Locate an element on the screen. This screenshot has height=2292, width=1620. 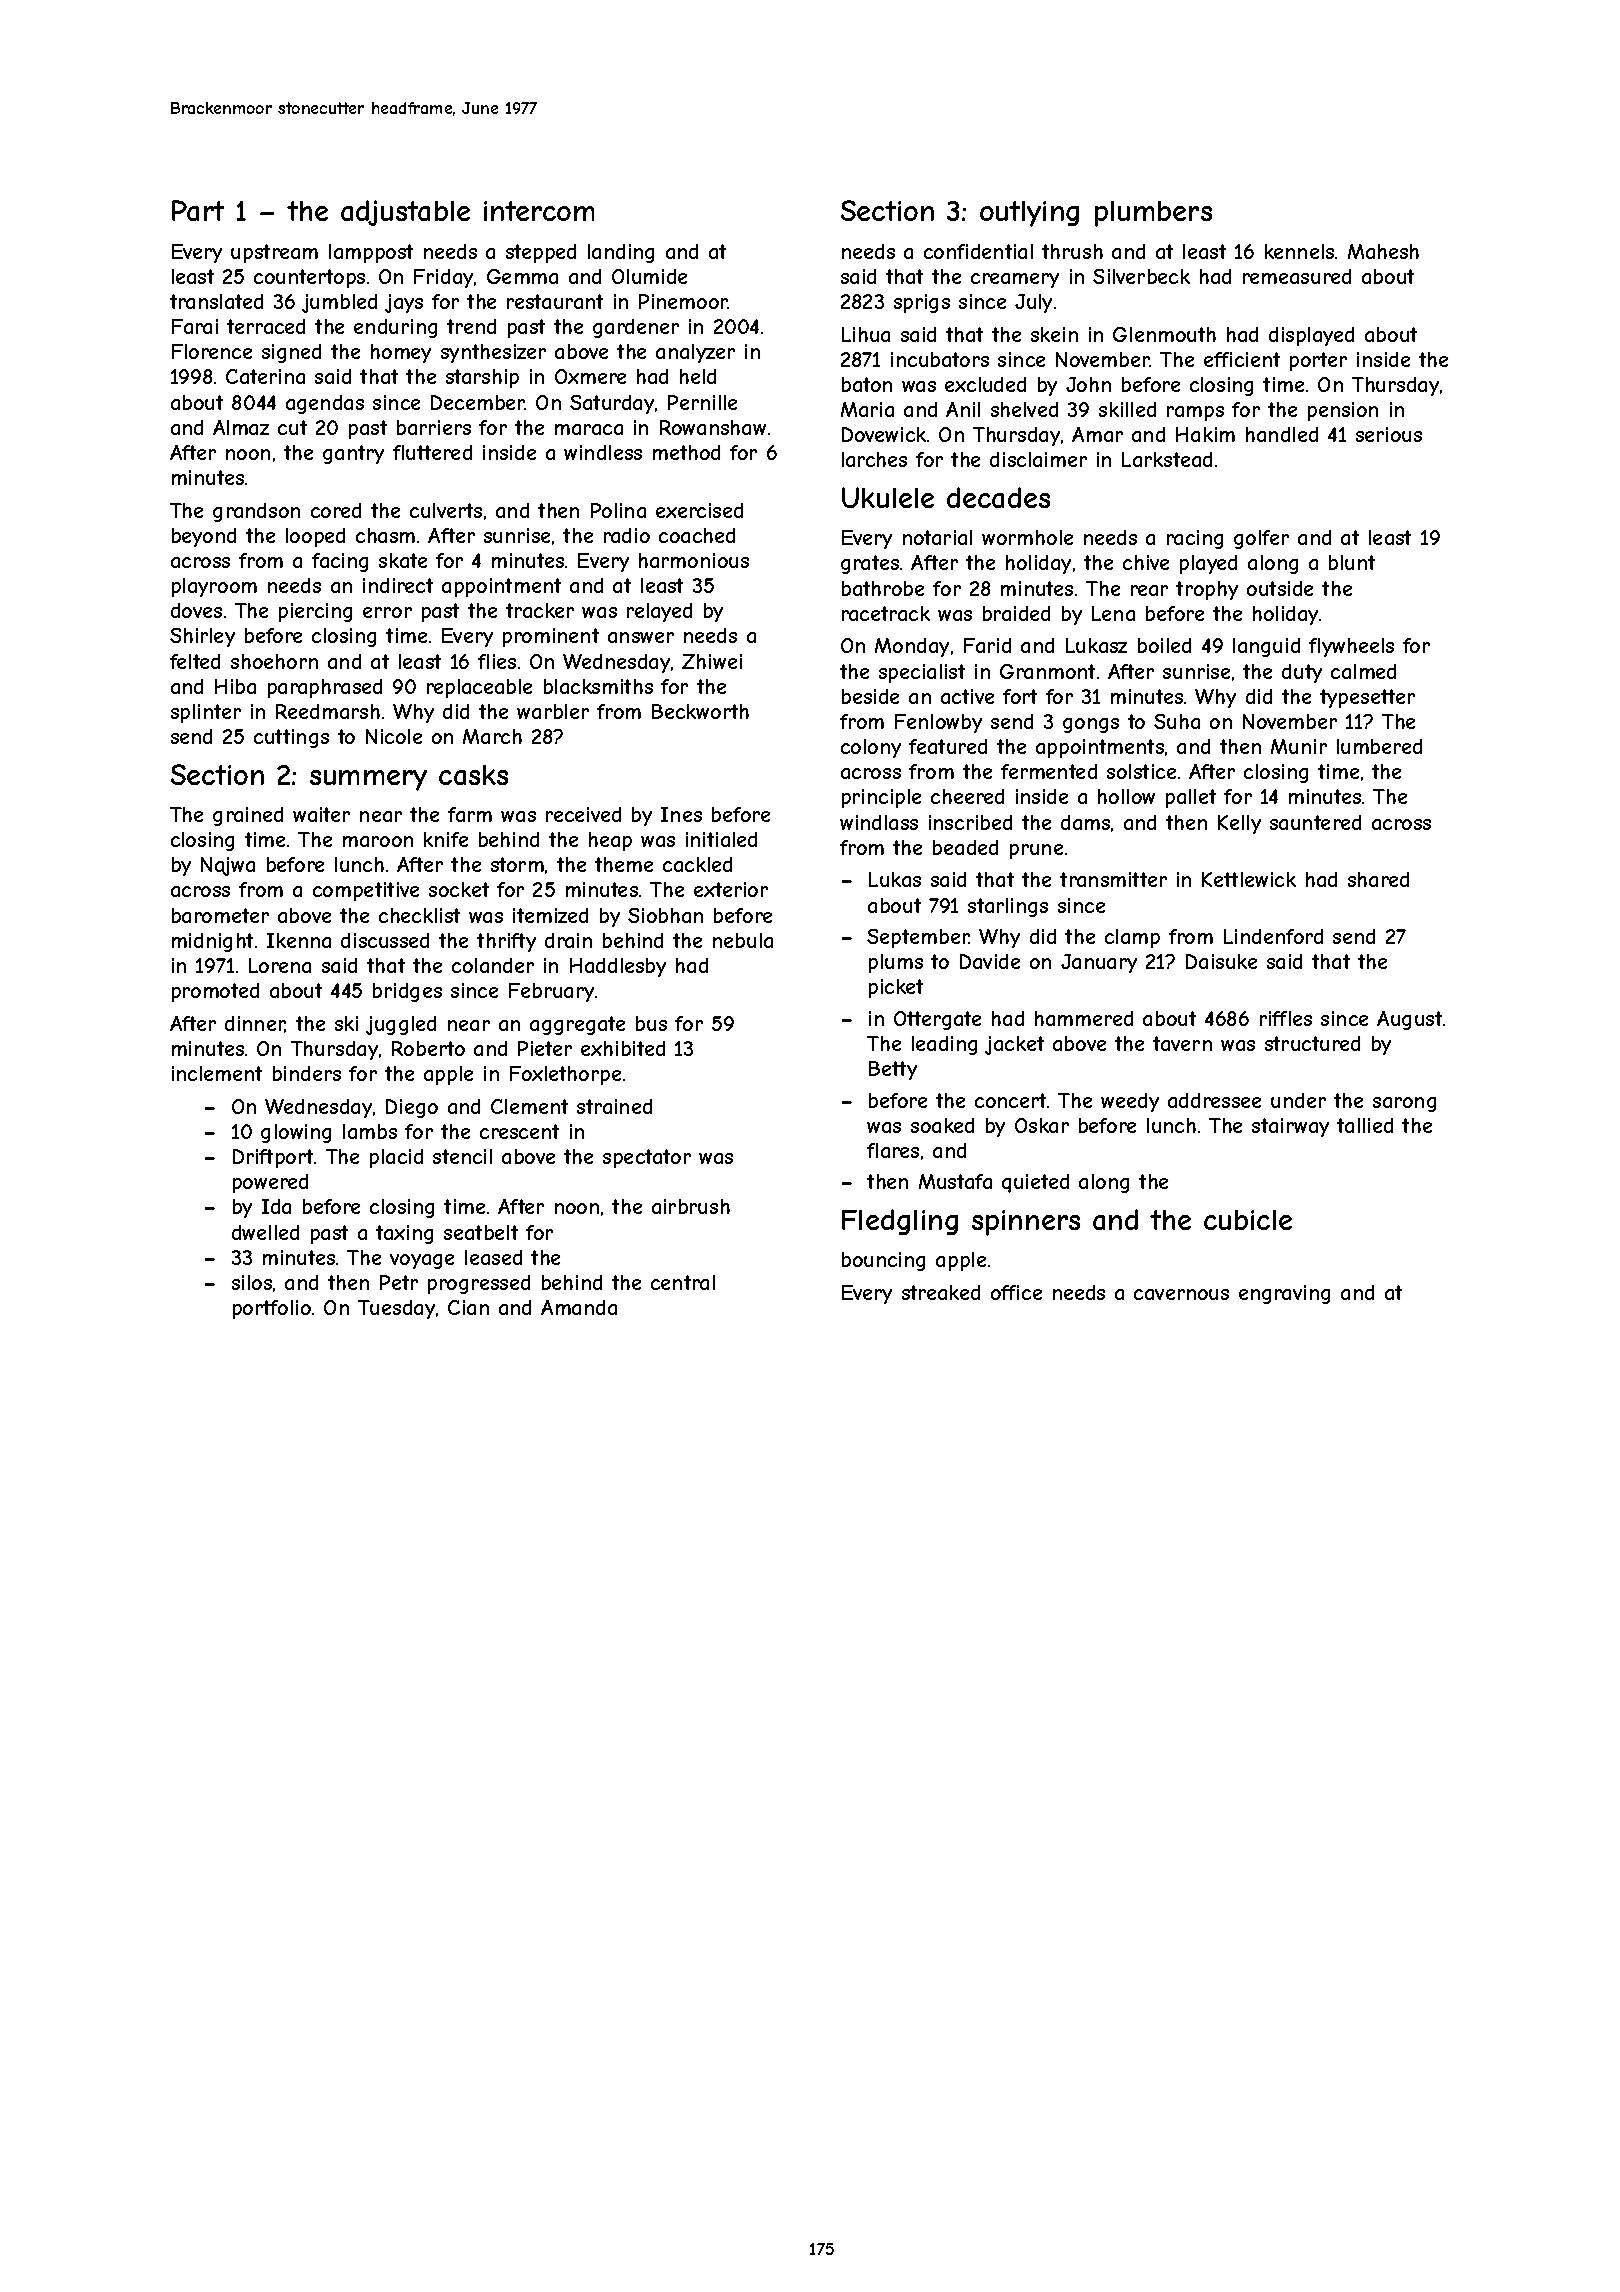
Amanda is located at coordinates (579, 1307).
